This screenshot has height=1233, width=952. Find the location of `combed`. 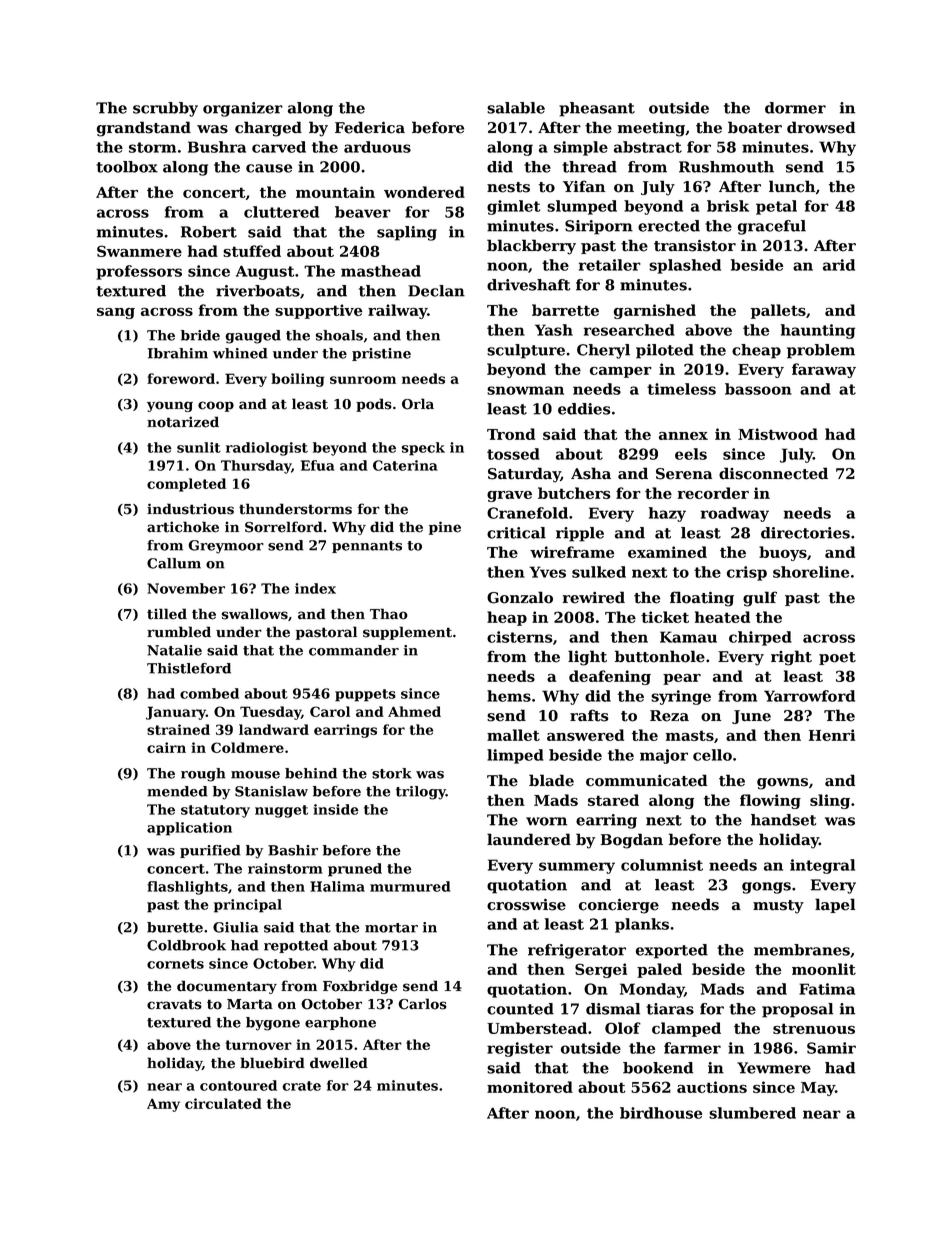

combed is located at coordinates (209, 693).
